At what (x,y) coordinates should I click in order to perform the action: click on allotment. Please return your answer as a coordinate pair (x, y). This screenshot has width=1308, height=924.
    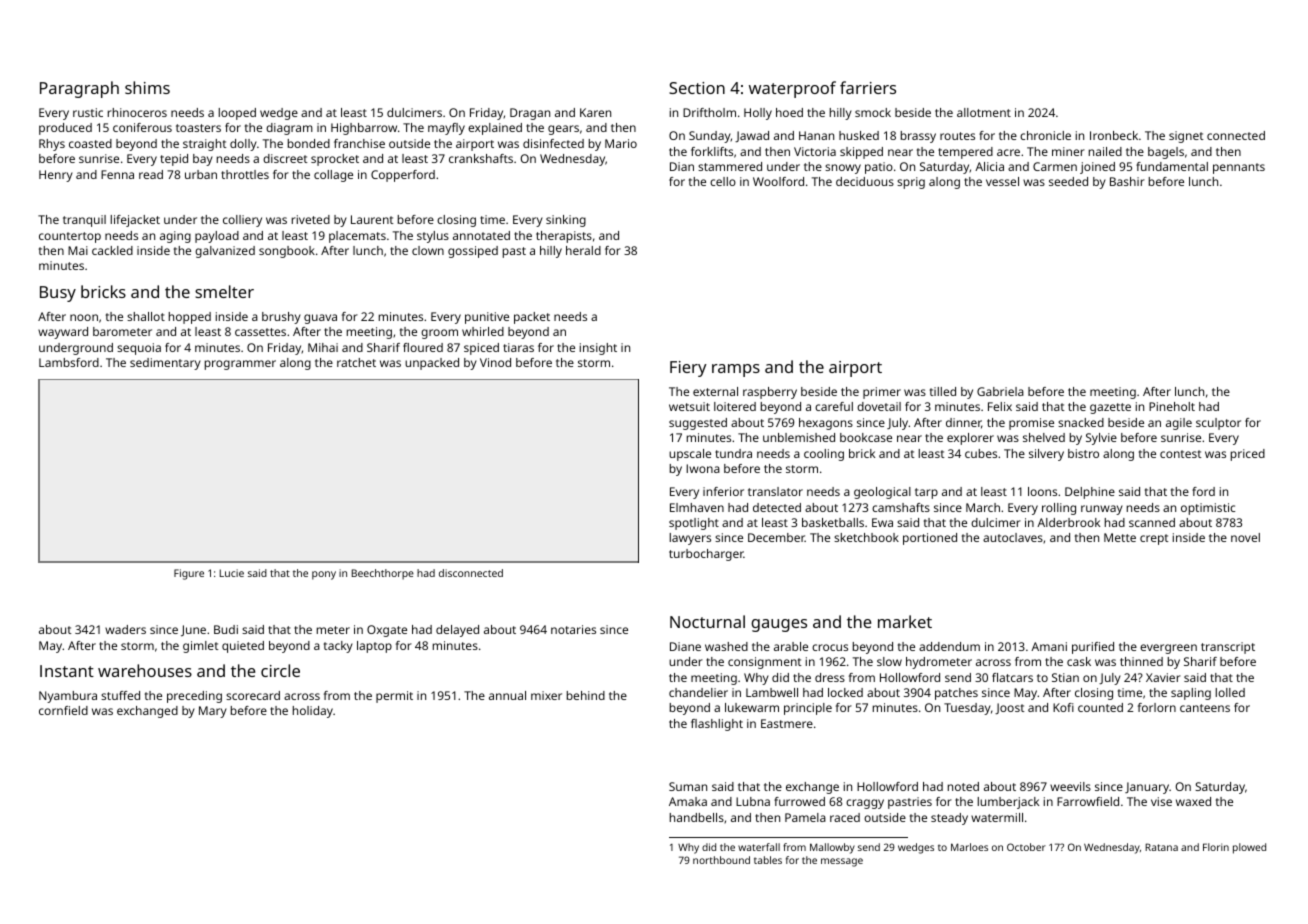
    Looking at the image, I should click on (984, 112).
